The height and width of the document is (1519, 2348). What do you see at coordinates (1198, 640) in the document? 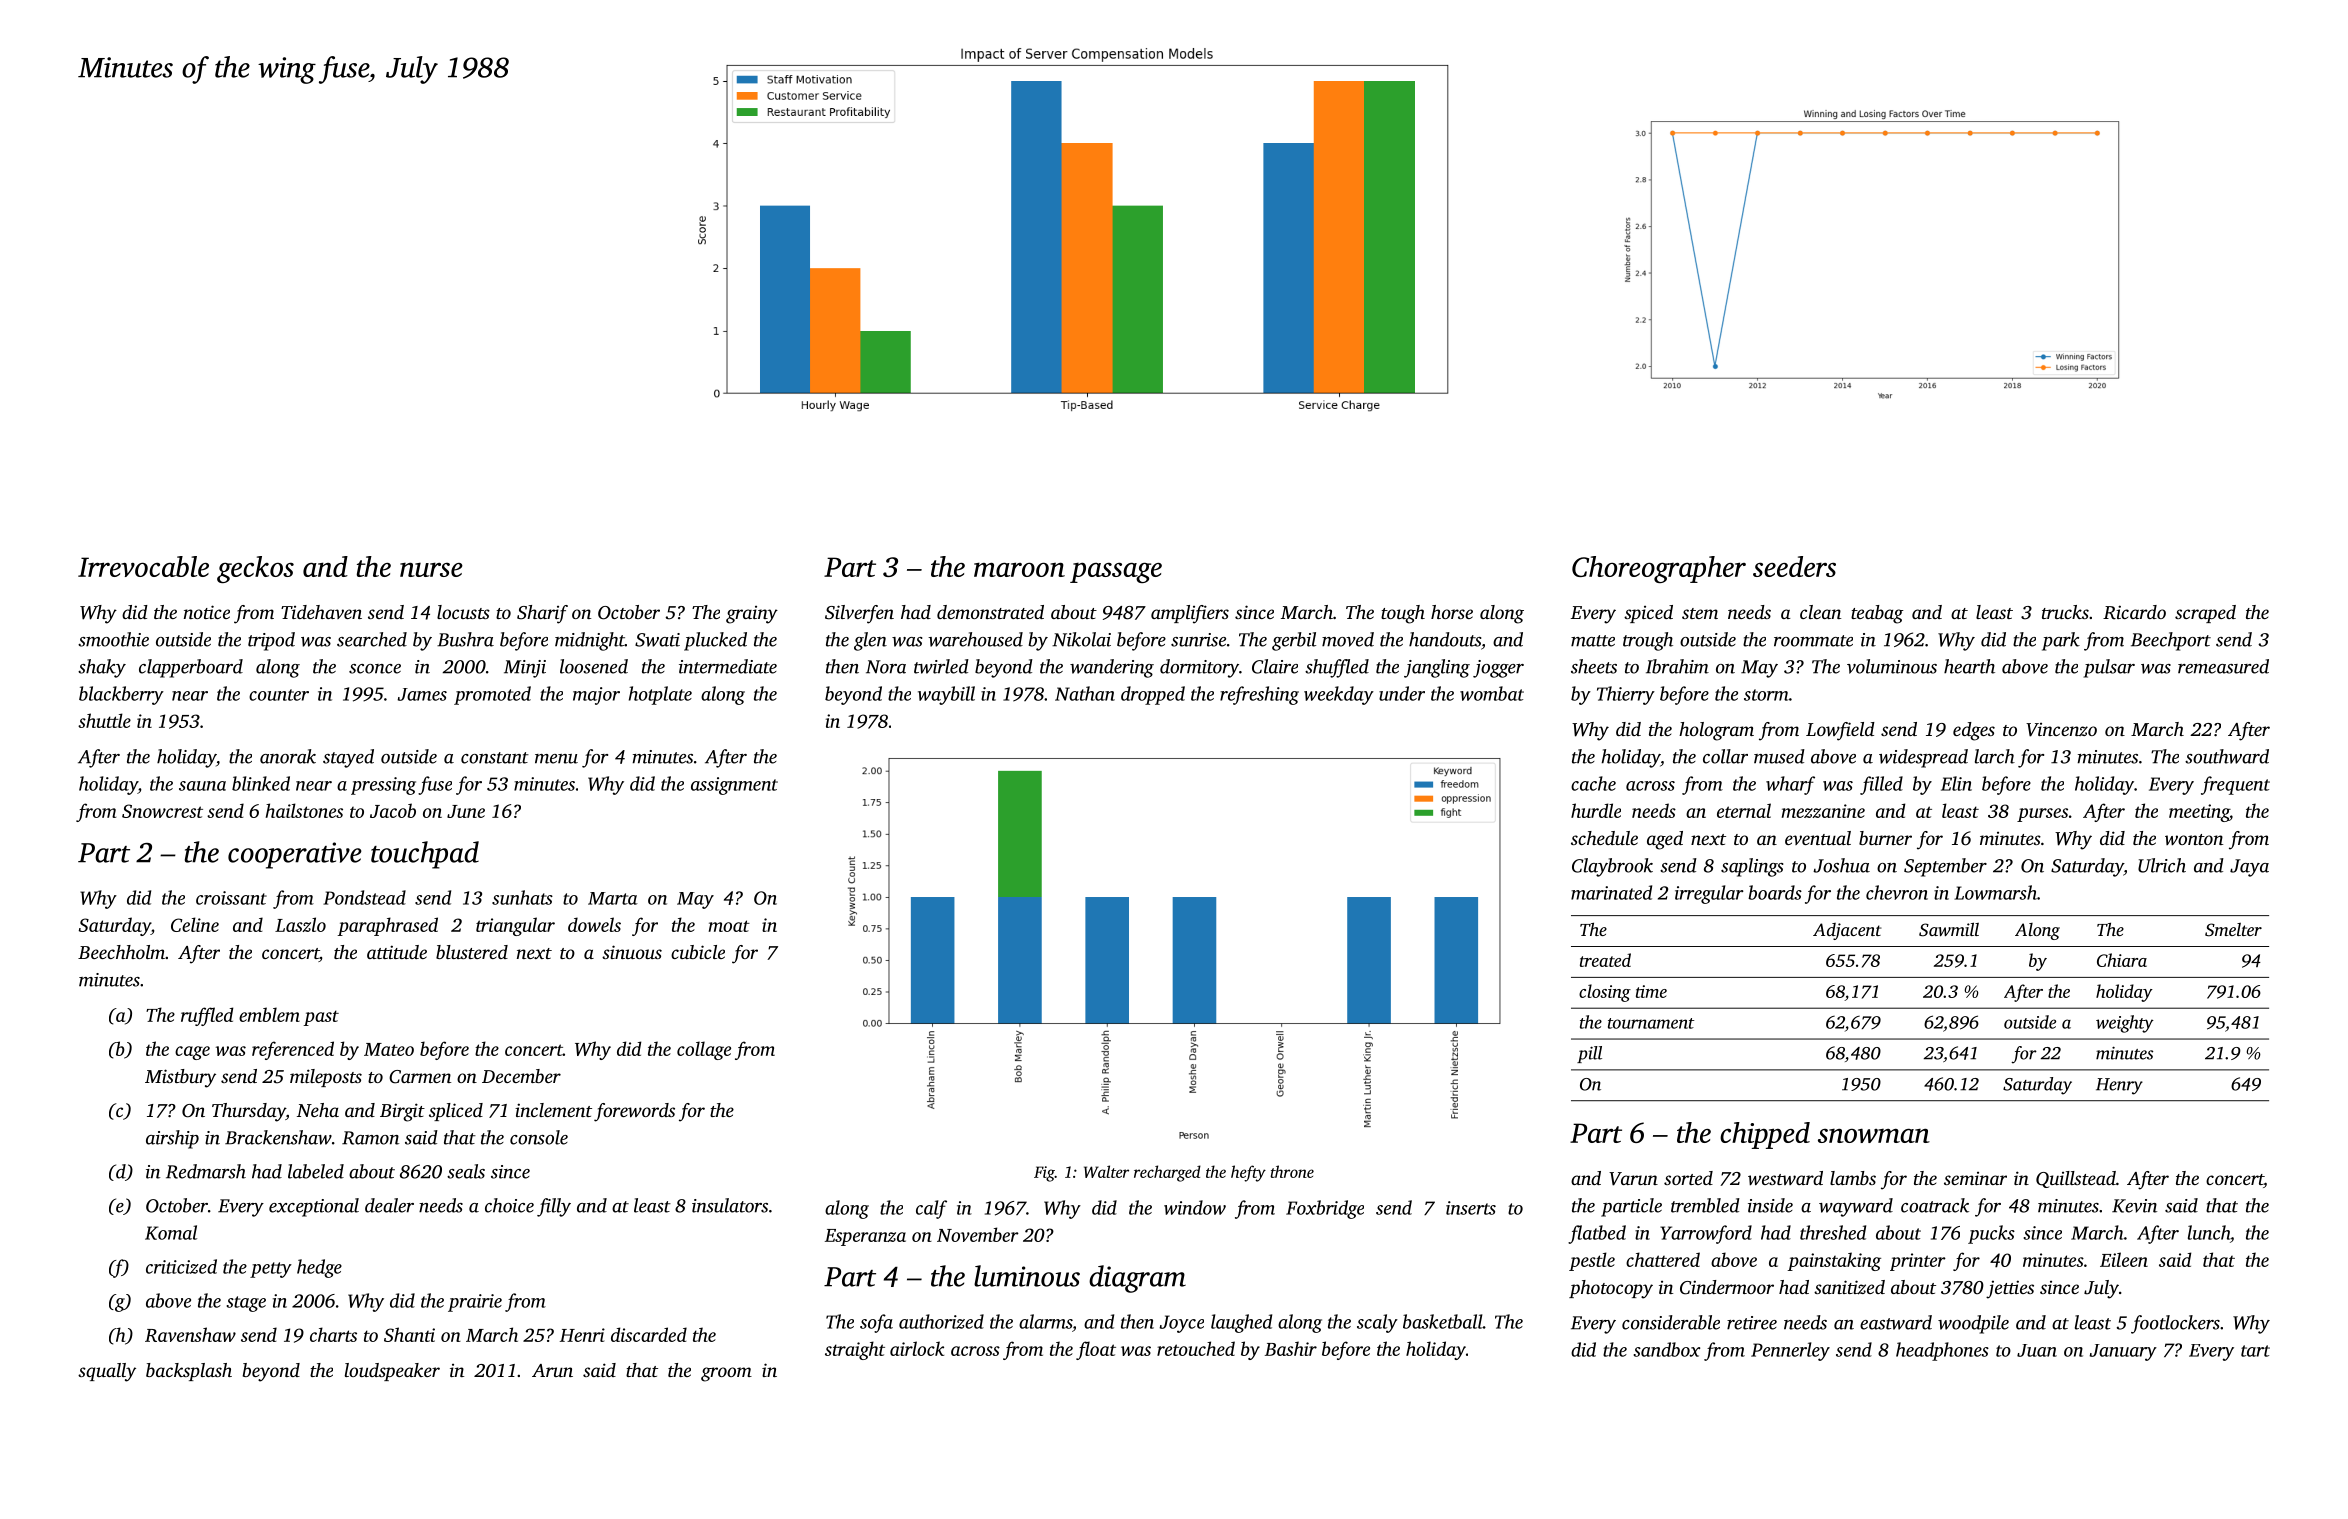
I see `sunrise` at bounding box center [1198, 640].
